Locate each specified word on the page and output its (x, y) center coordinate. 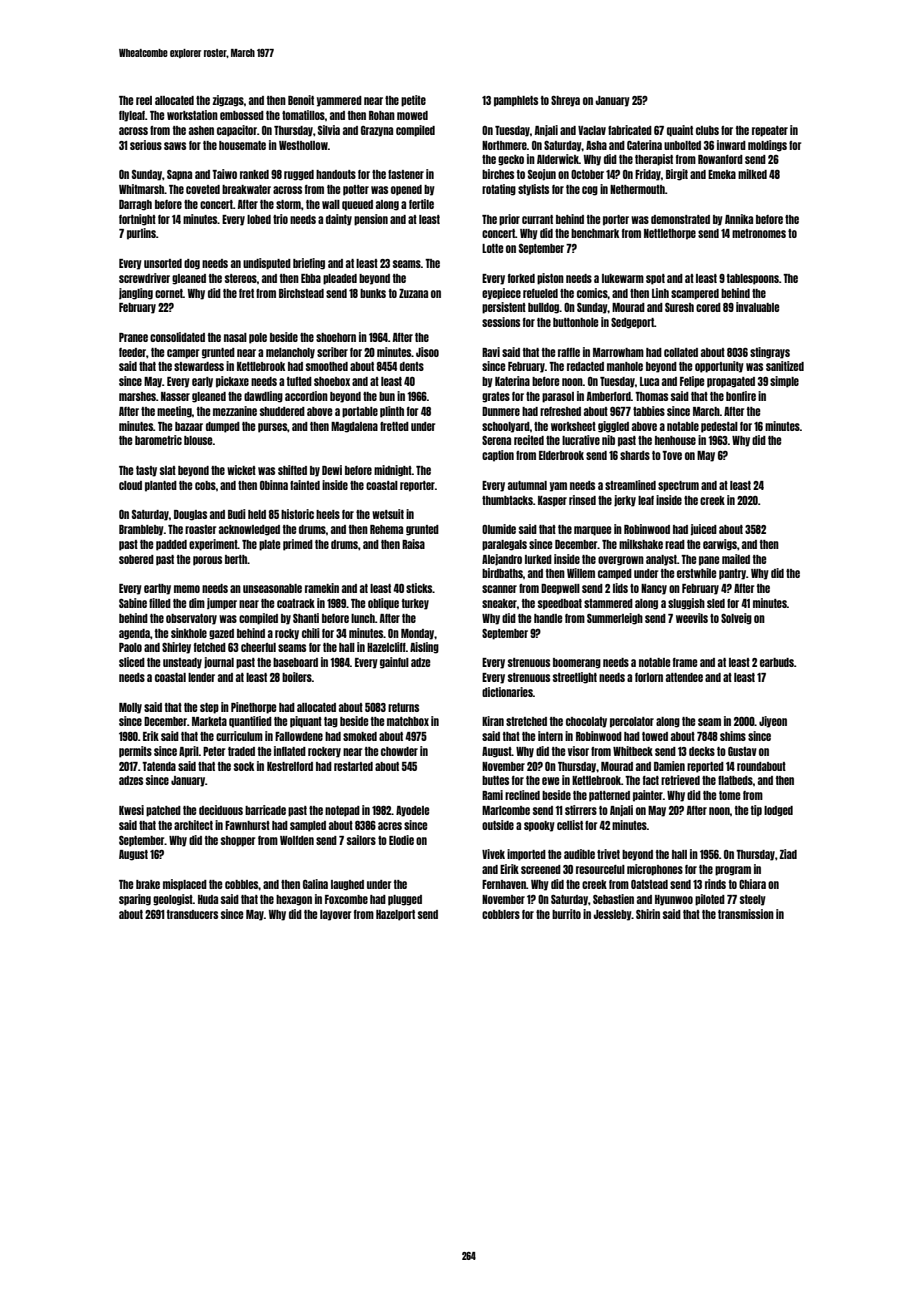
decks (702, 751)
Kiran (493, 721)
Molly (130, 708)
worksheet (573, 426)
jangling (136, 294)
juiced (703, 530)
